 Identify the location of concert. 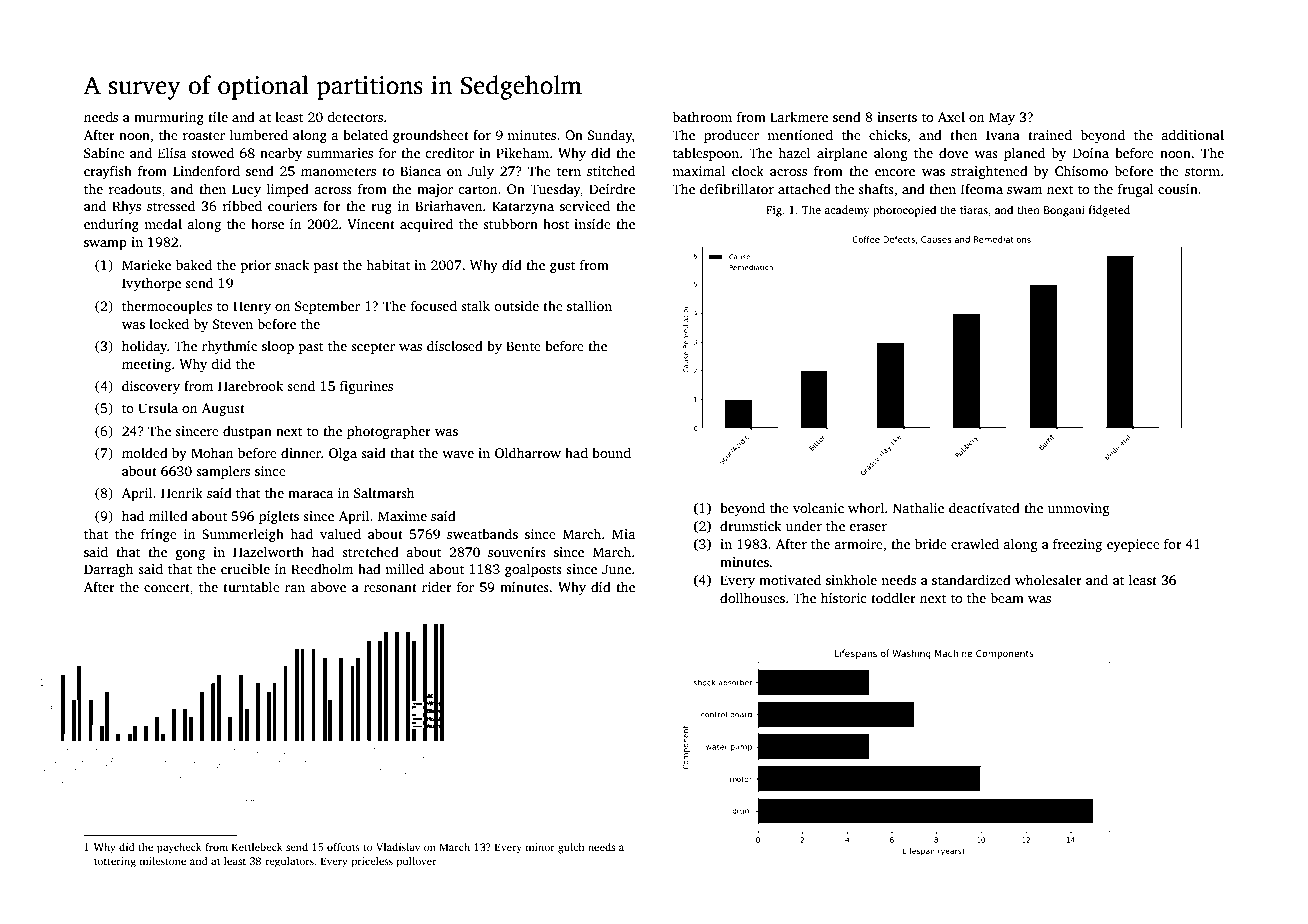
(167, 587).
